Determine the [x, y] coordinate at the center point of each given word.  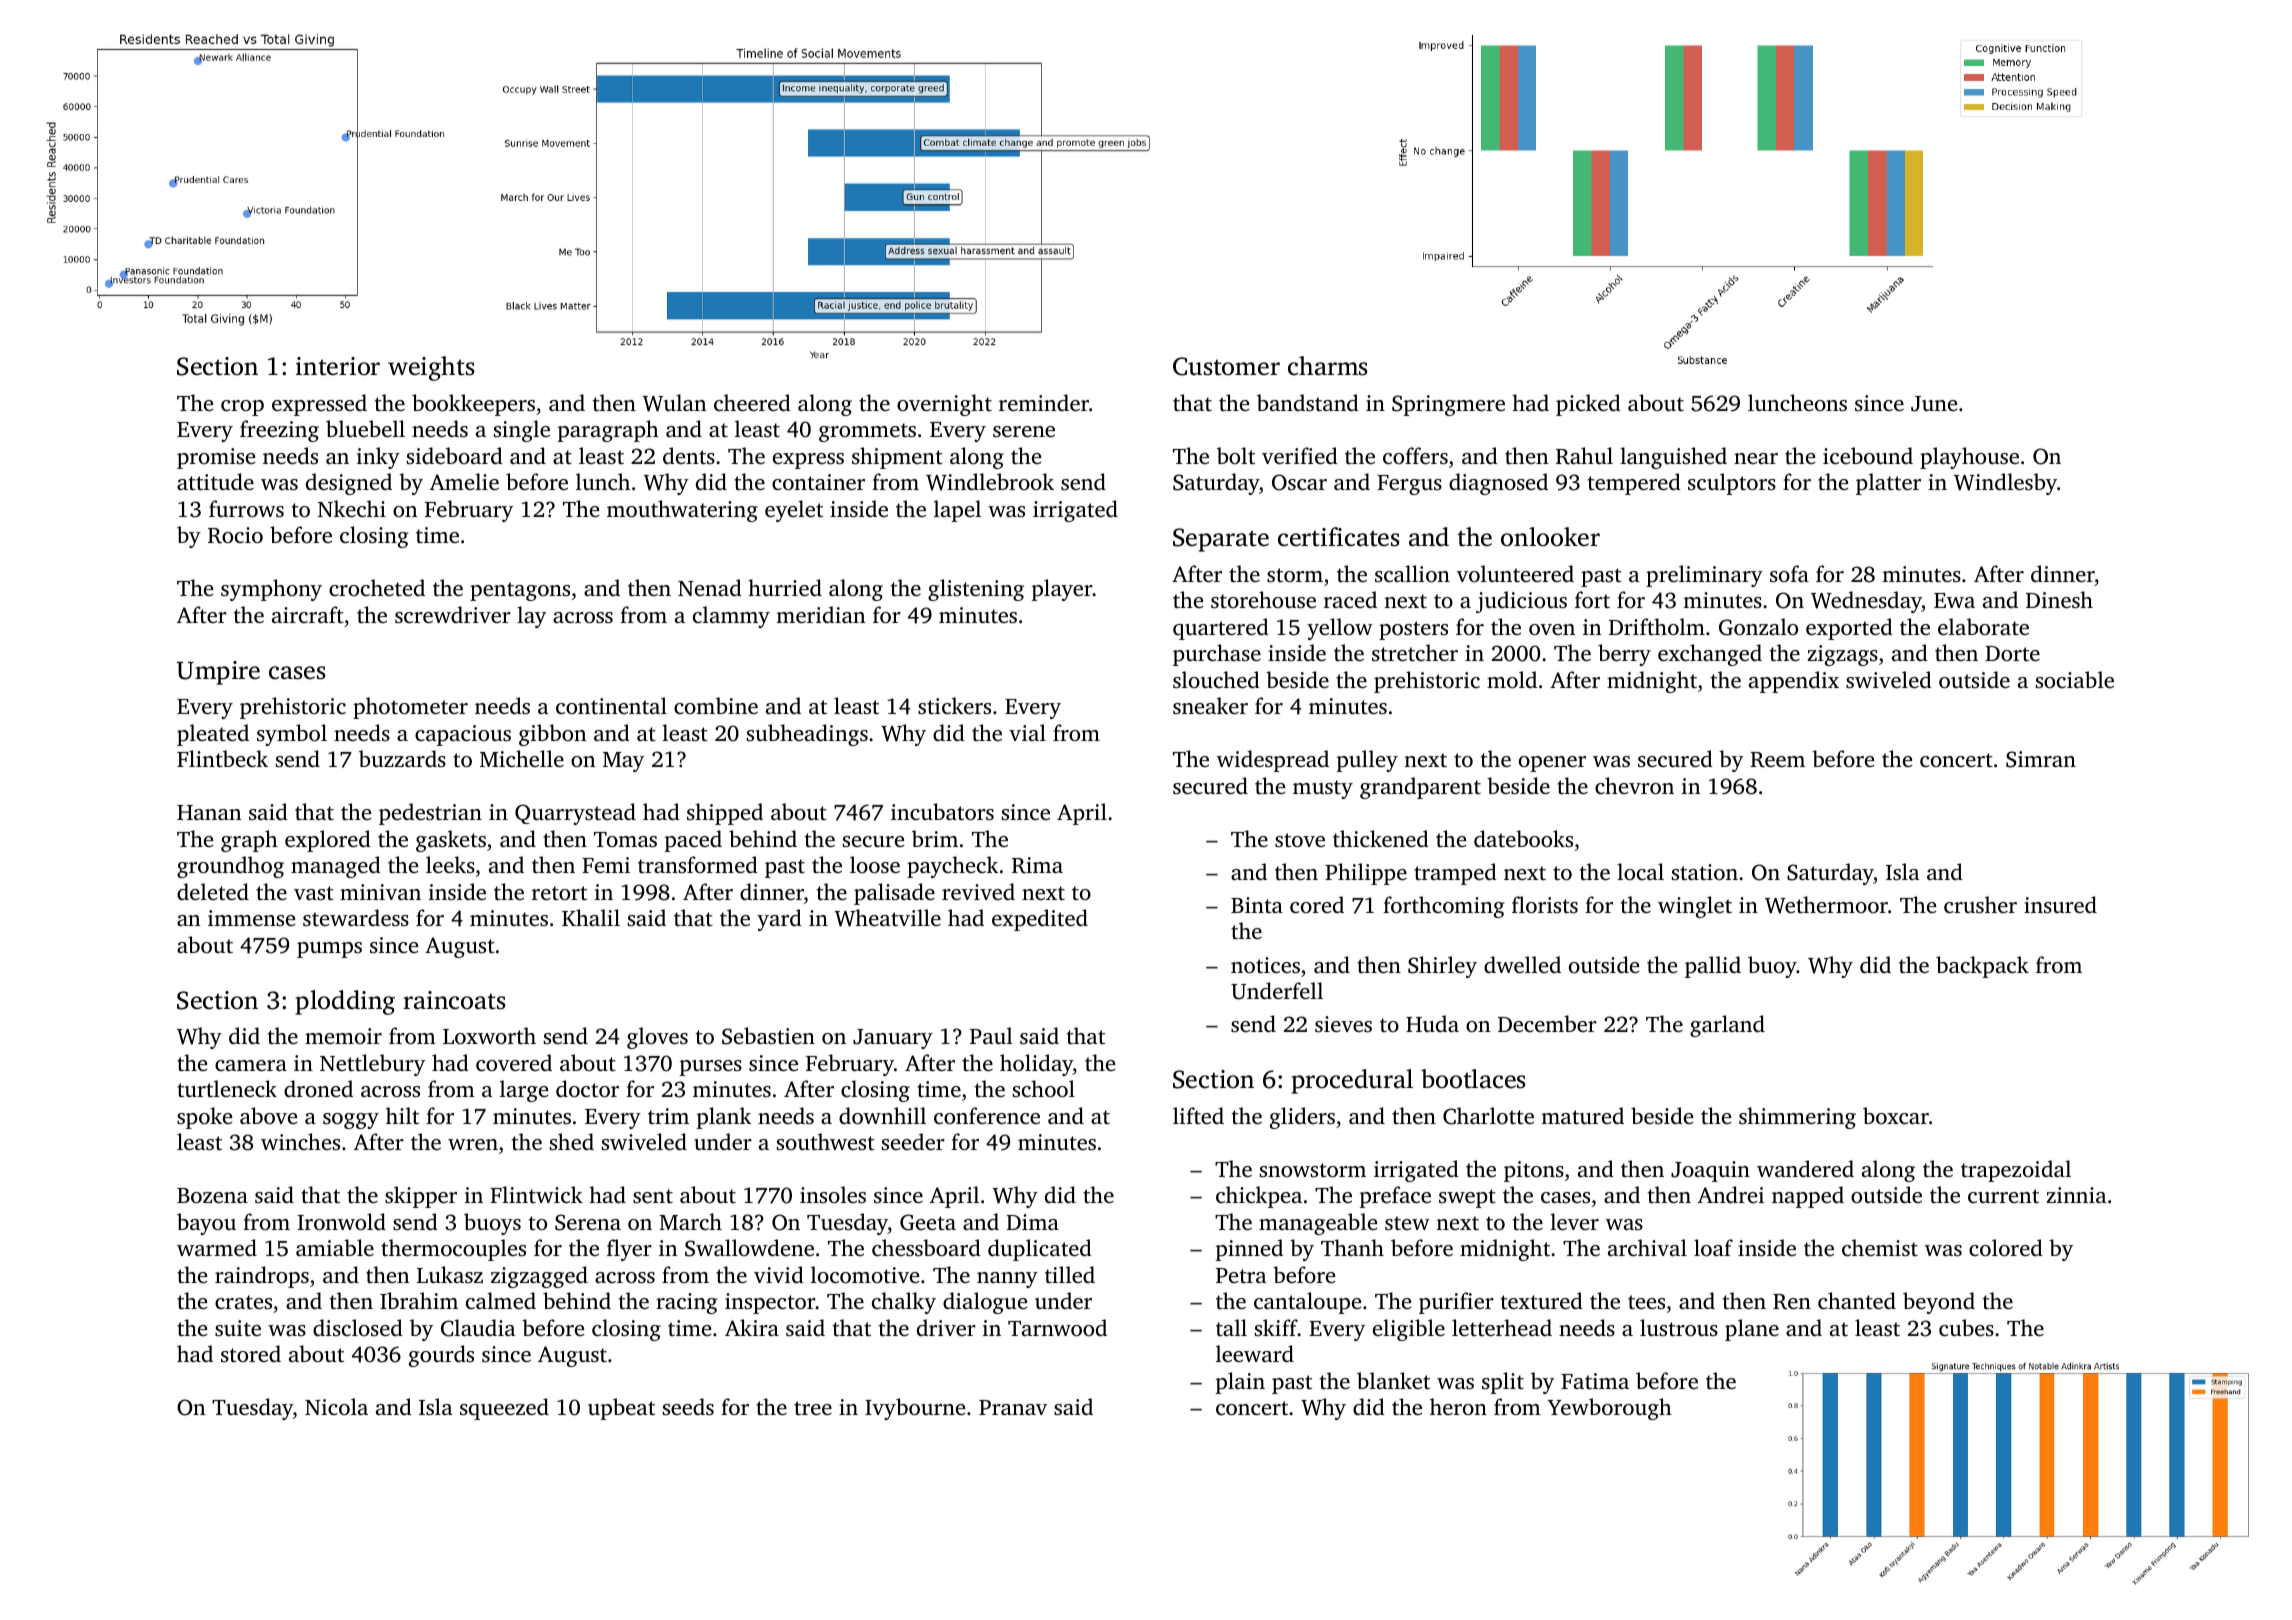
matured [1582, 1115]
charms [1328, 366]
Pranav [1013, 1407]
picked [1588, 405]
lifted [1198, 1115]
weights [431, 368]
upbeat [621, 1409]
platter [1888, 484]
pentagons [520, 591]
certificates [1339, 537]
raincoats [454, 1000]
